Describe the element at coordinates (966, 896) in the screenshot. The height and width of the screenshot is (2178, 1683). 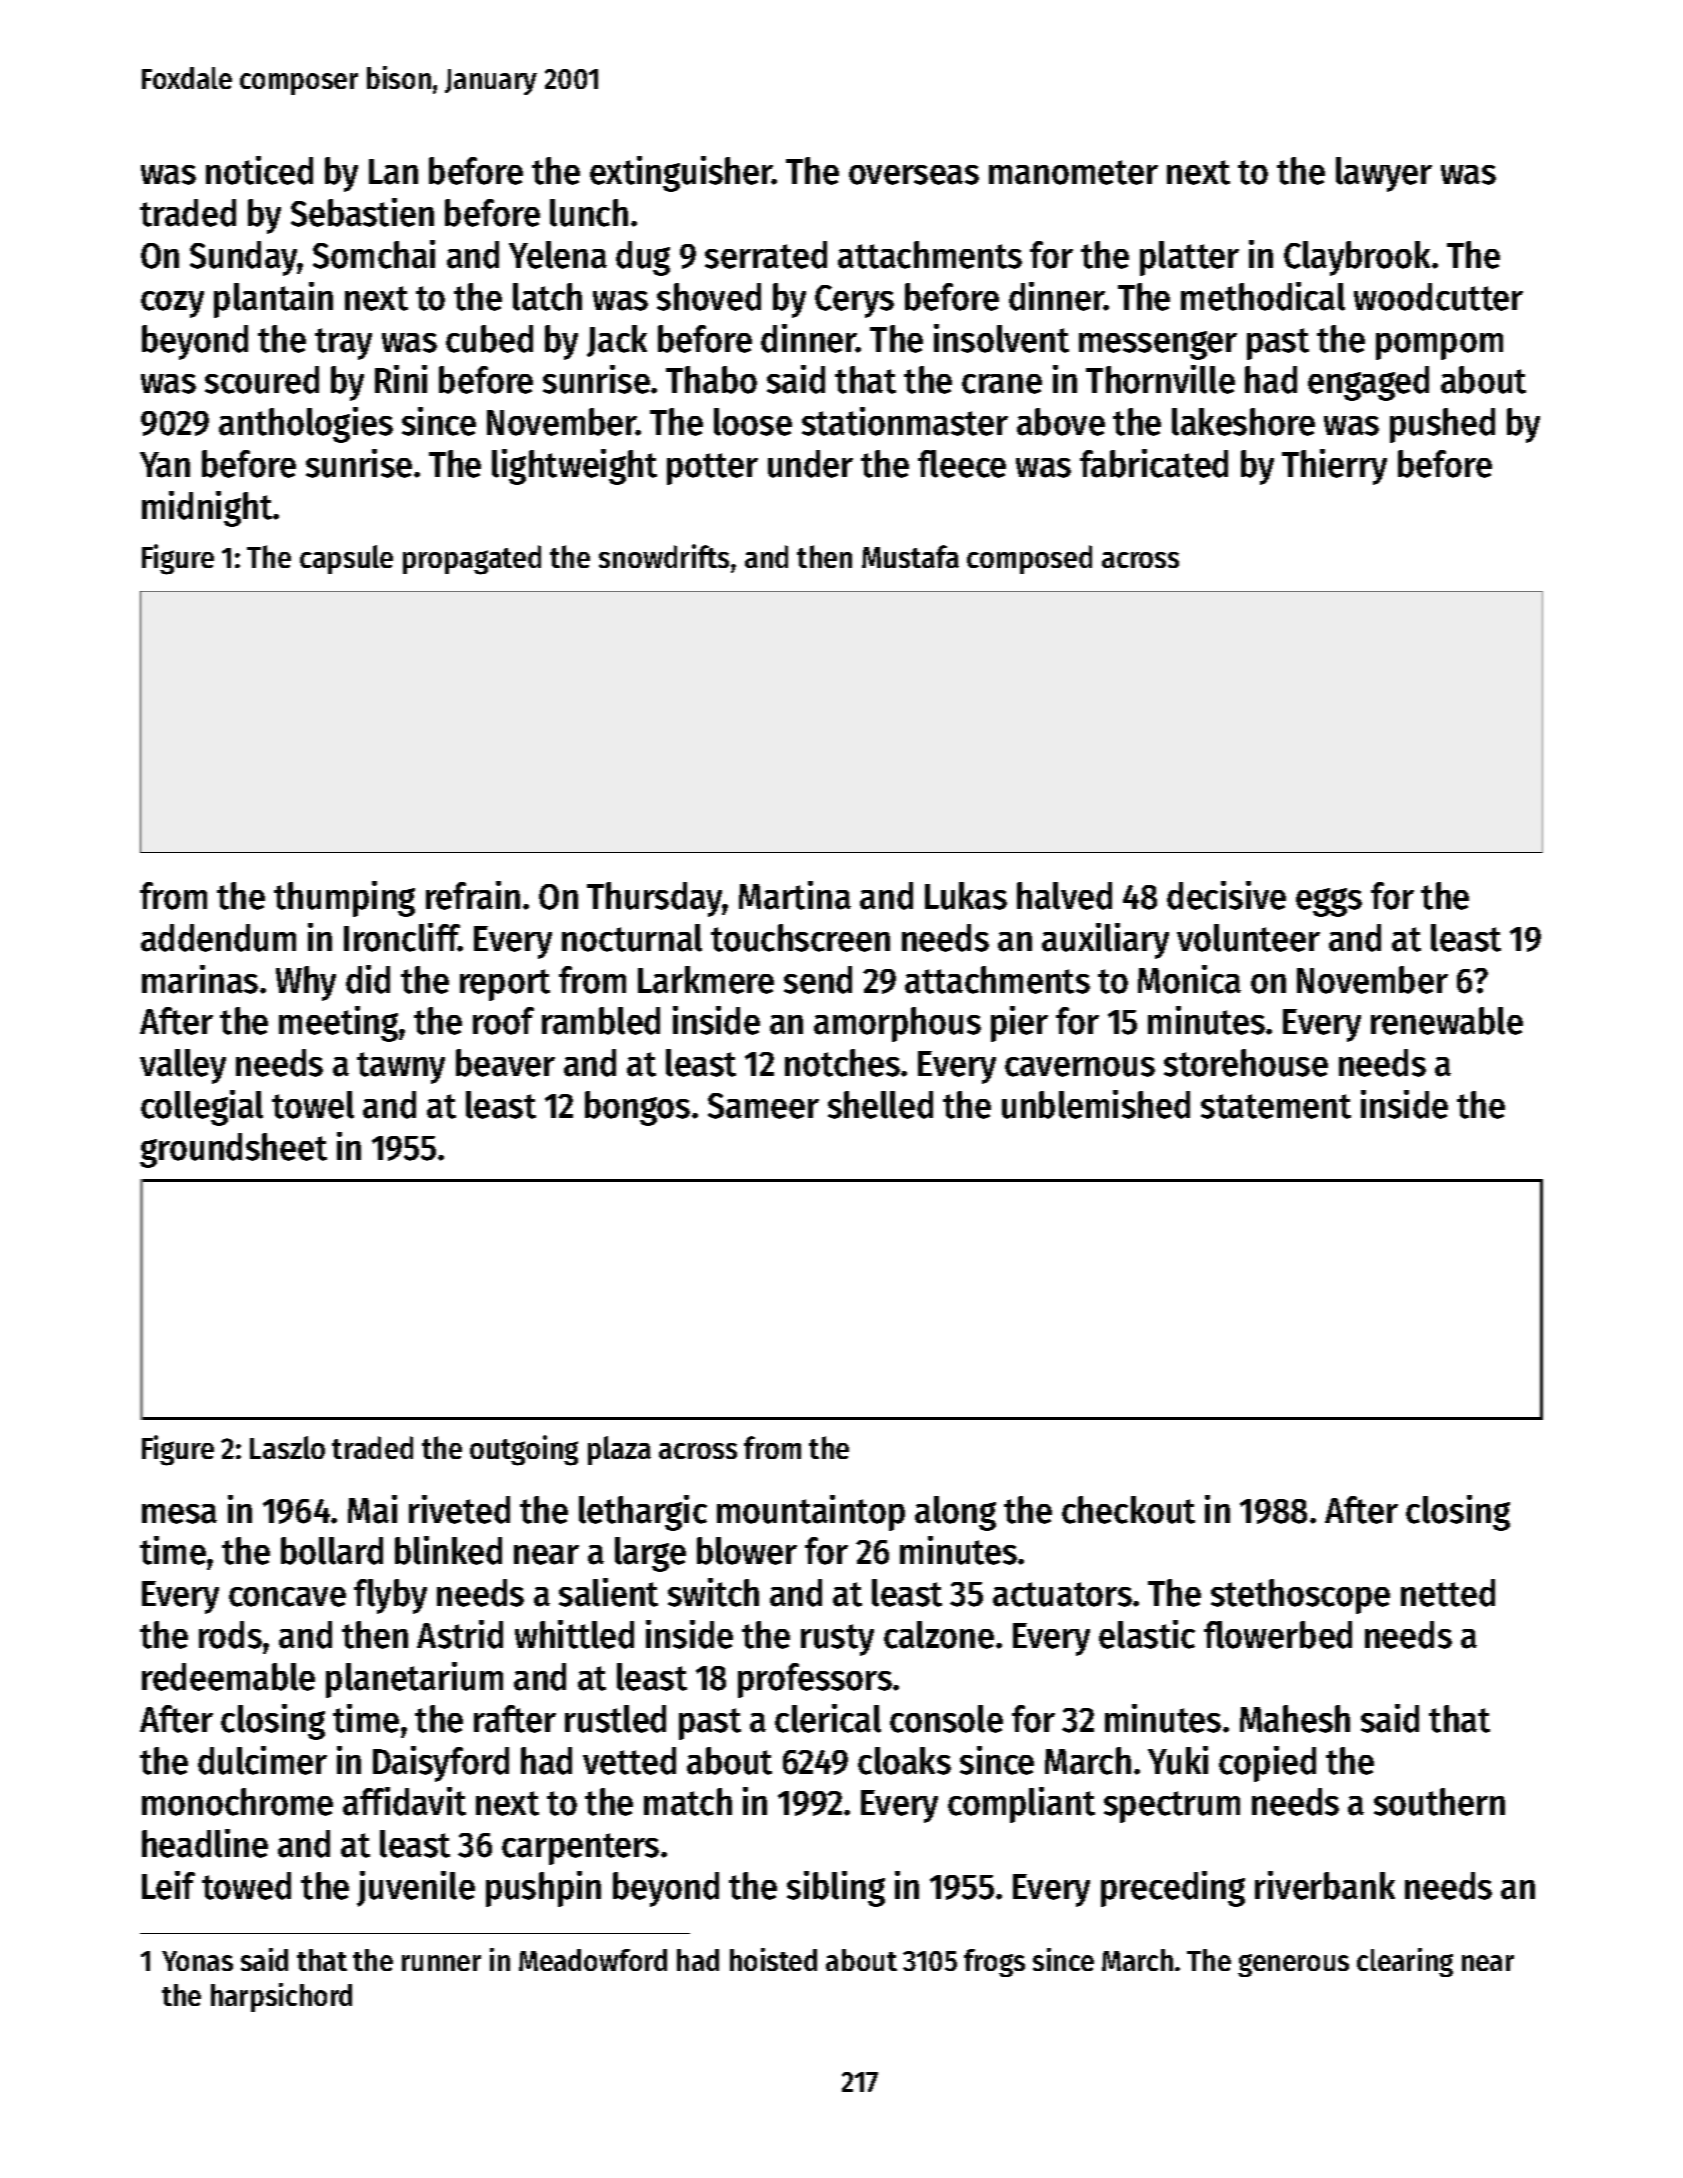
I see `Lukas` at that location.
